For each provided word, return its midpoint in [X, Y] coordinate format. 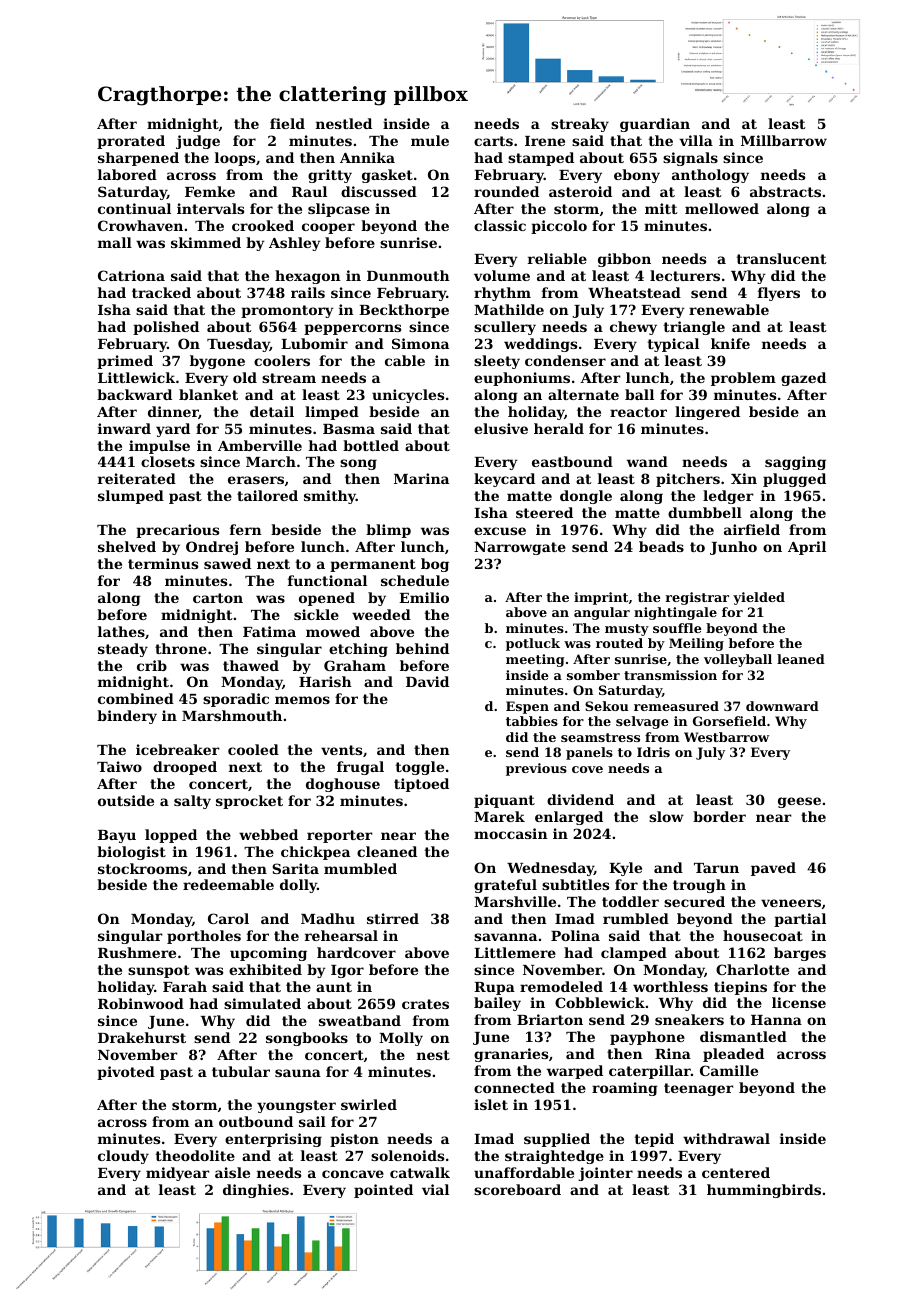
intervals [210, 208]
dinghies [256, 1191]
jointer [605, 1174]
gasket [387, 176]
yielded [759, 598]
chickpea [315, 853]
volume [502, 275]
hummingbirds [764, 1191]
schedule [415, 580]
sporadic [236, 700]
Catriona [131, 275]
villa [696, 140]
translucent [781, 258]
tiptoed [421, 785]
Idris [653, 752]
